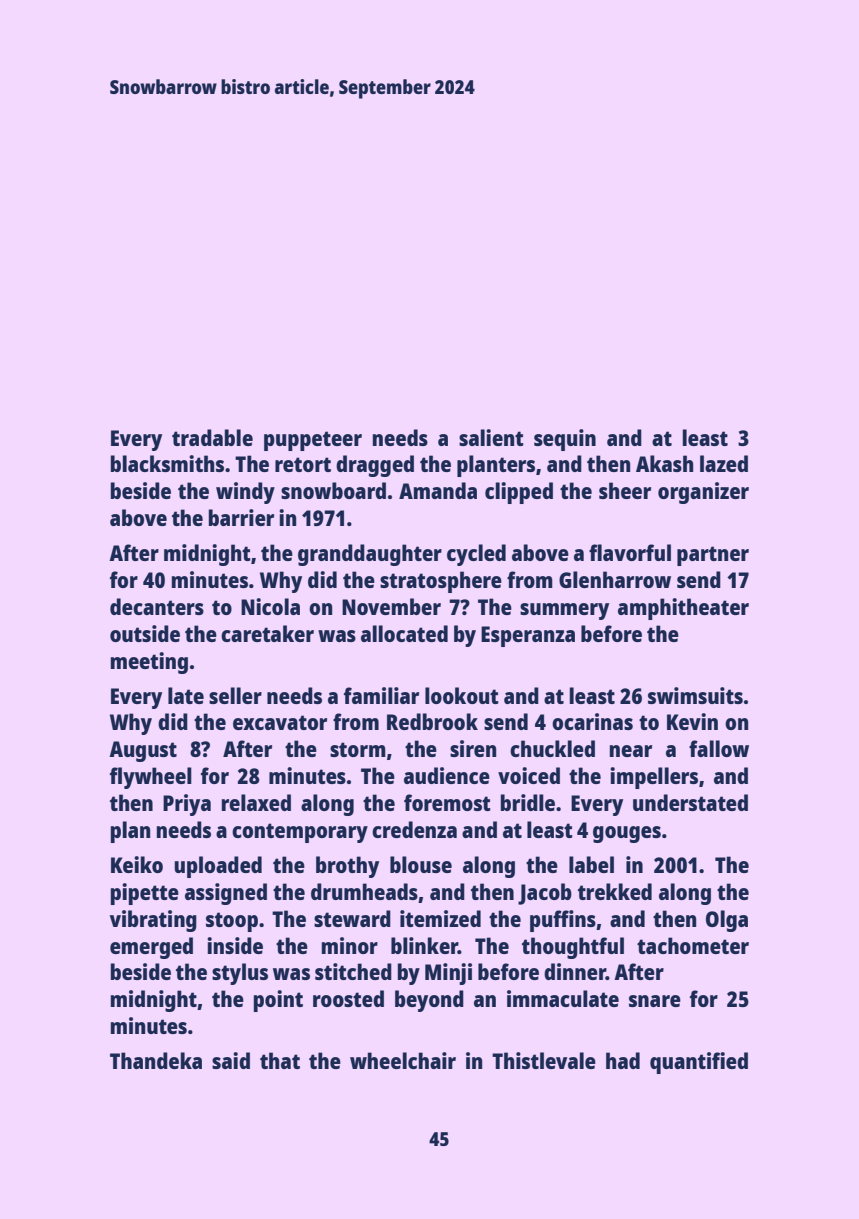  I want to click on understated, so click(690, 802).
